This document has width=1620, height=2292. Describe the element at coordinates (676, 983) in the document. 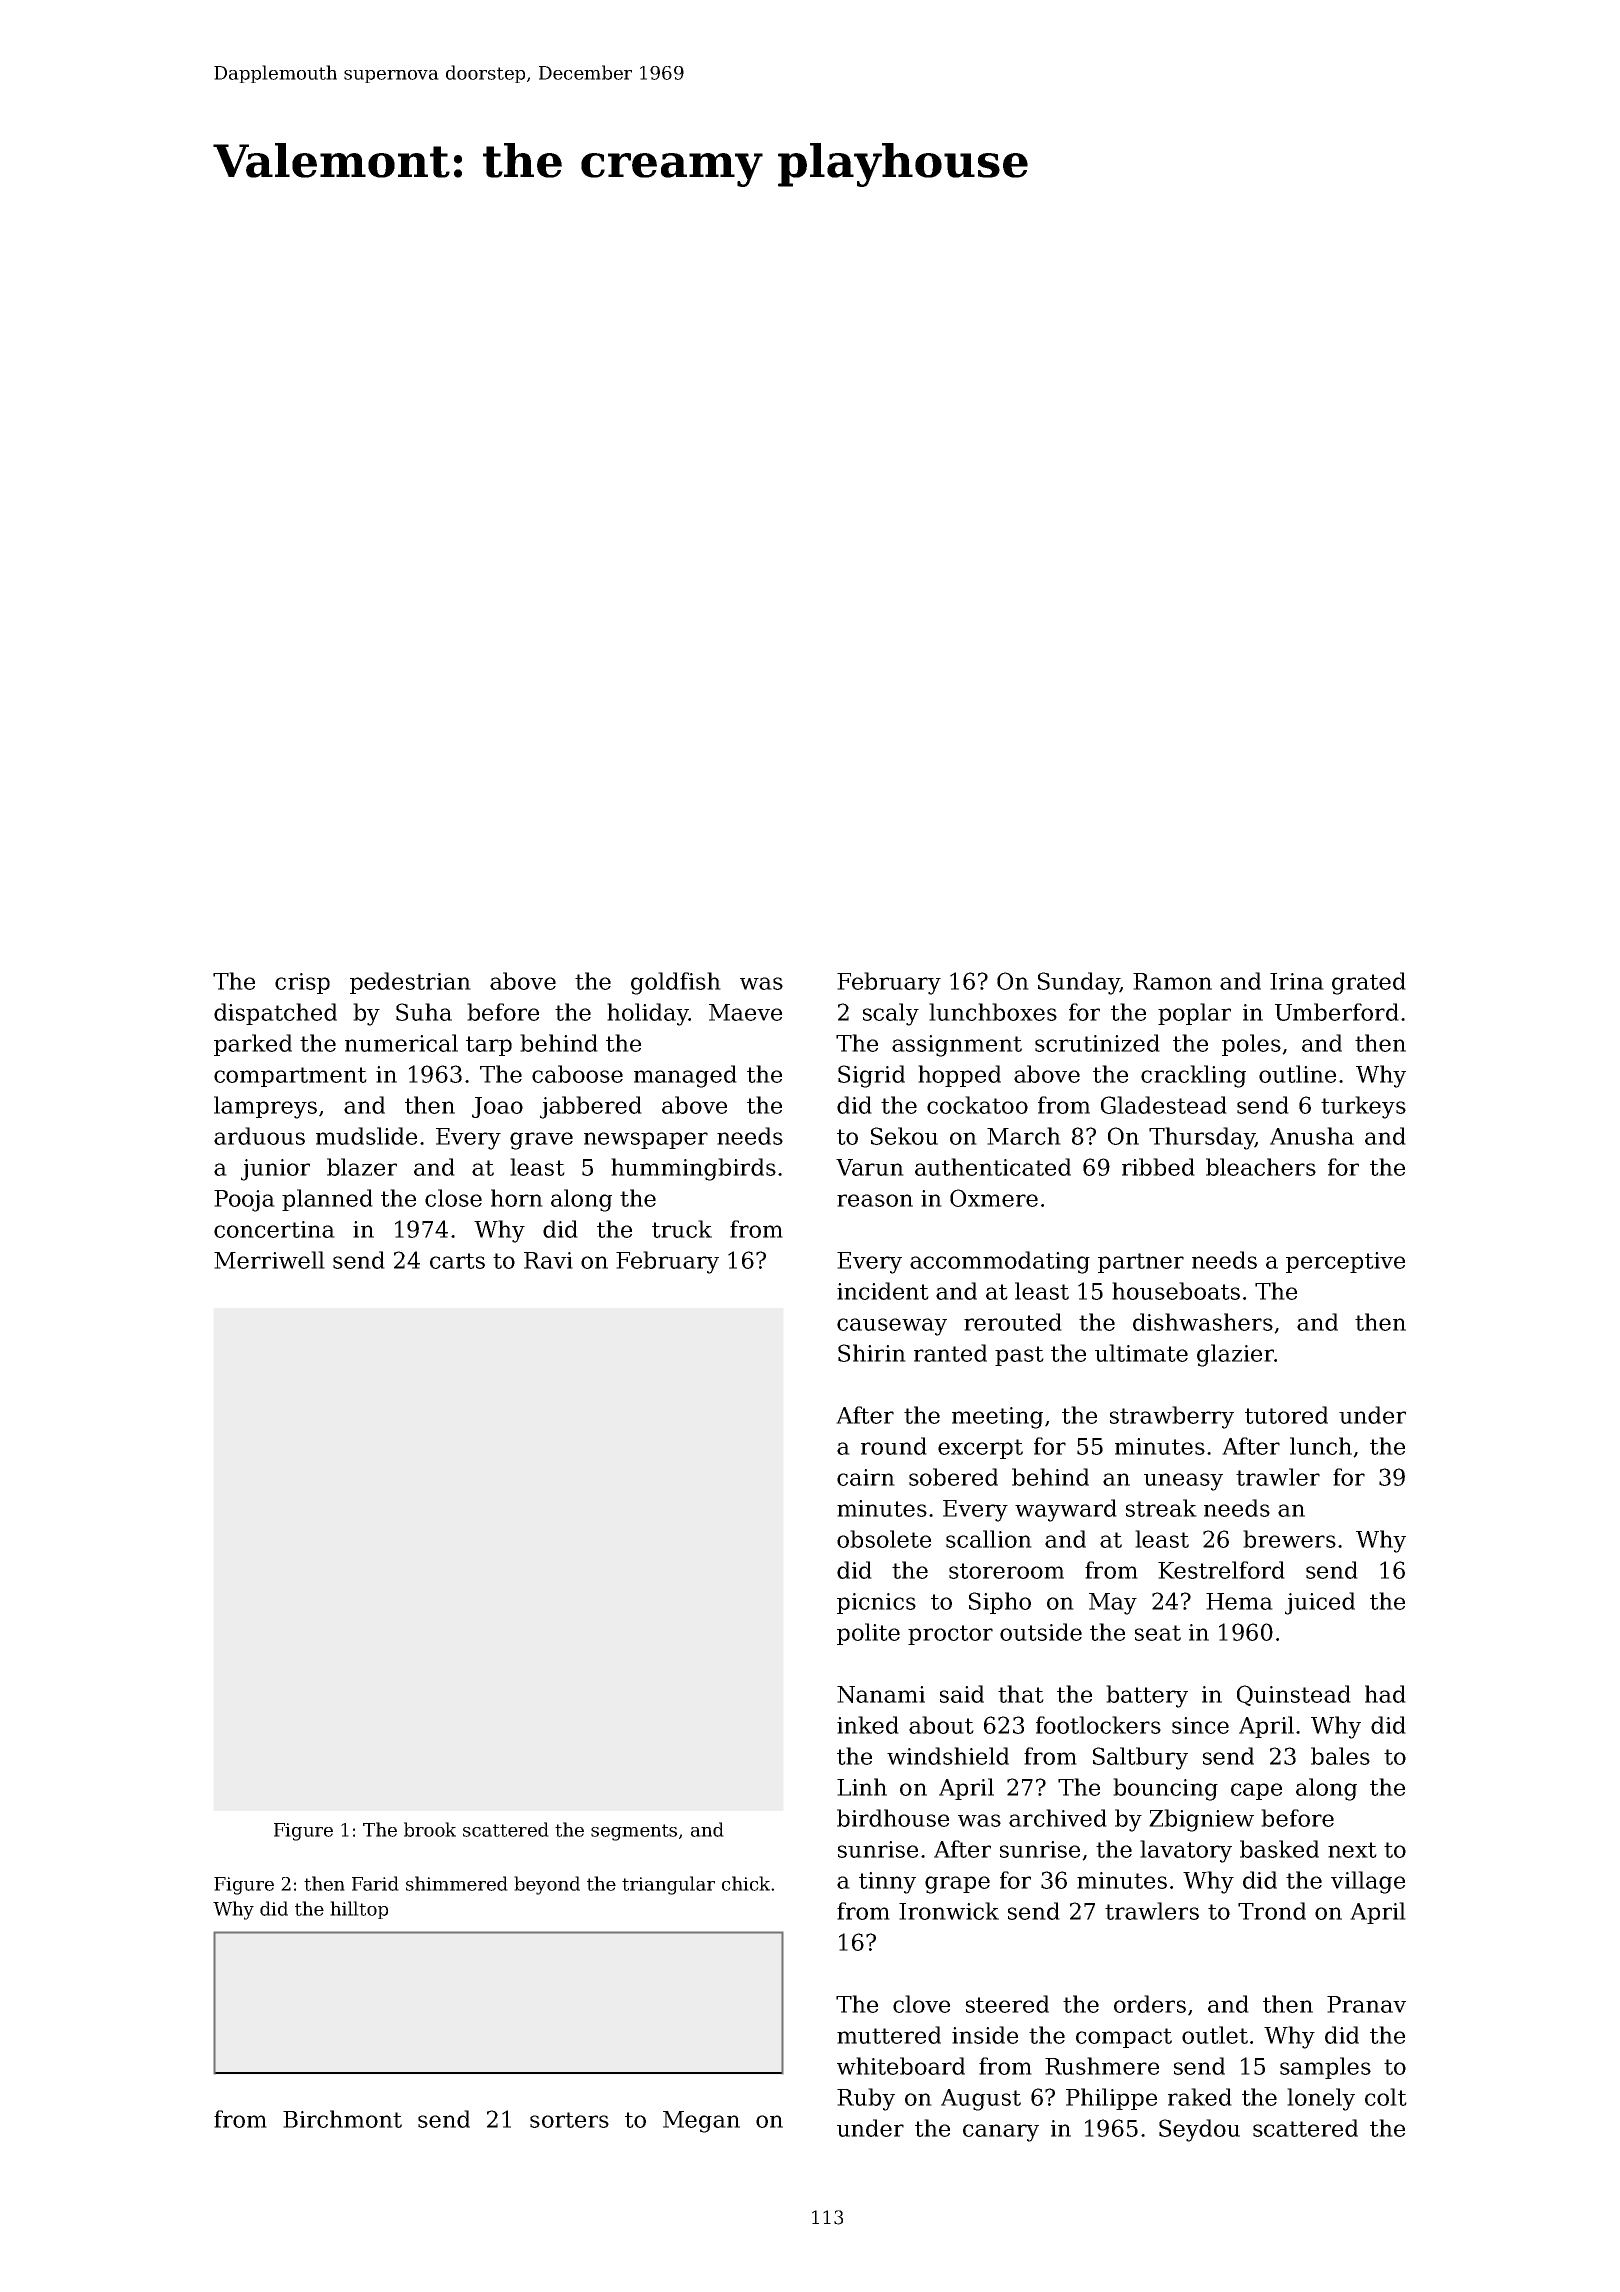

I see `goldfish` at that location.
